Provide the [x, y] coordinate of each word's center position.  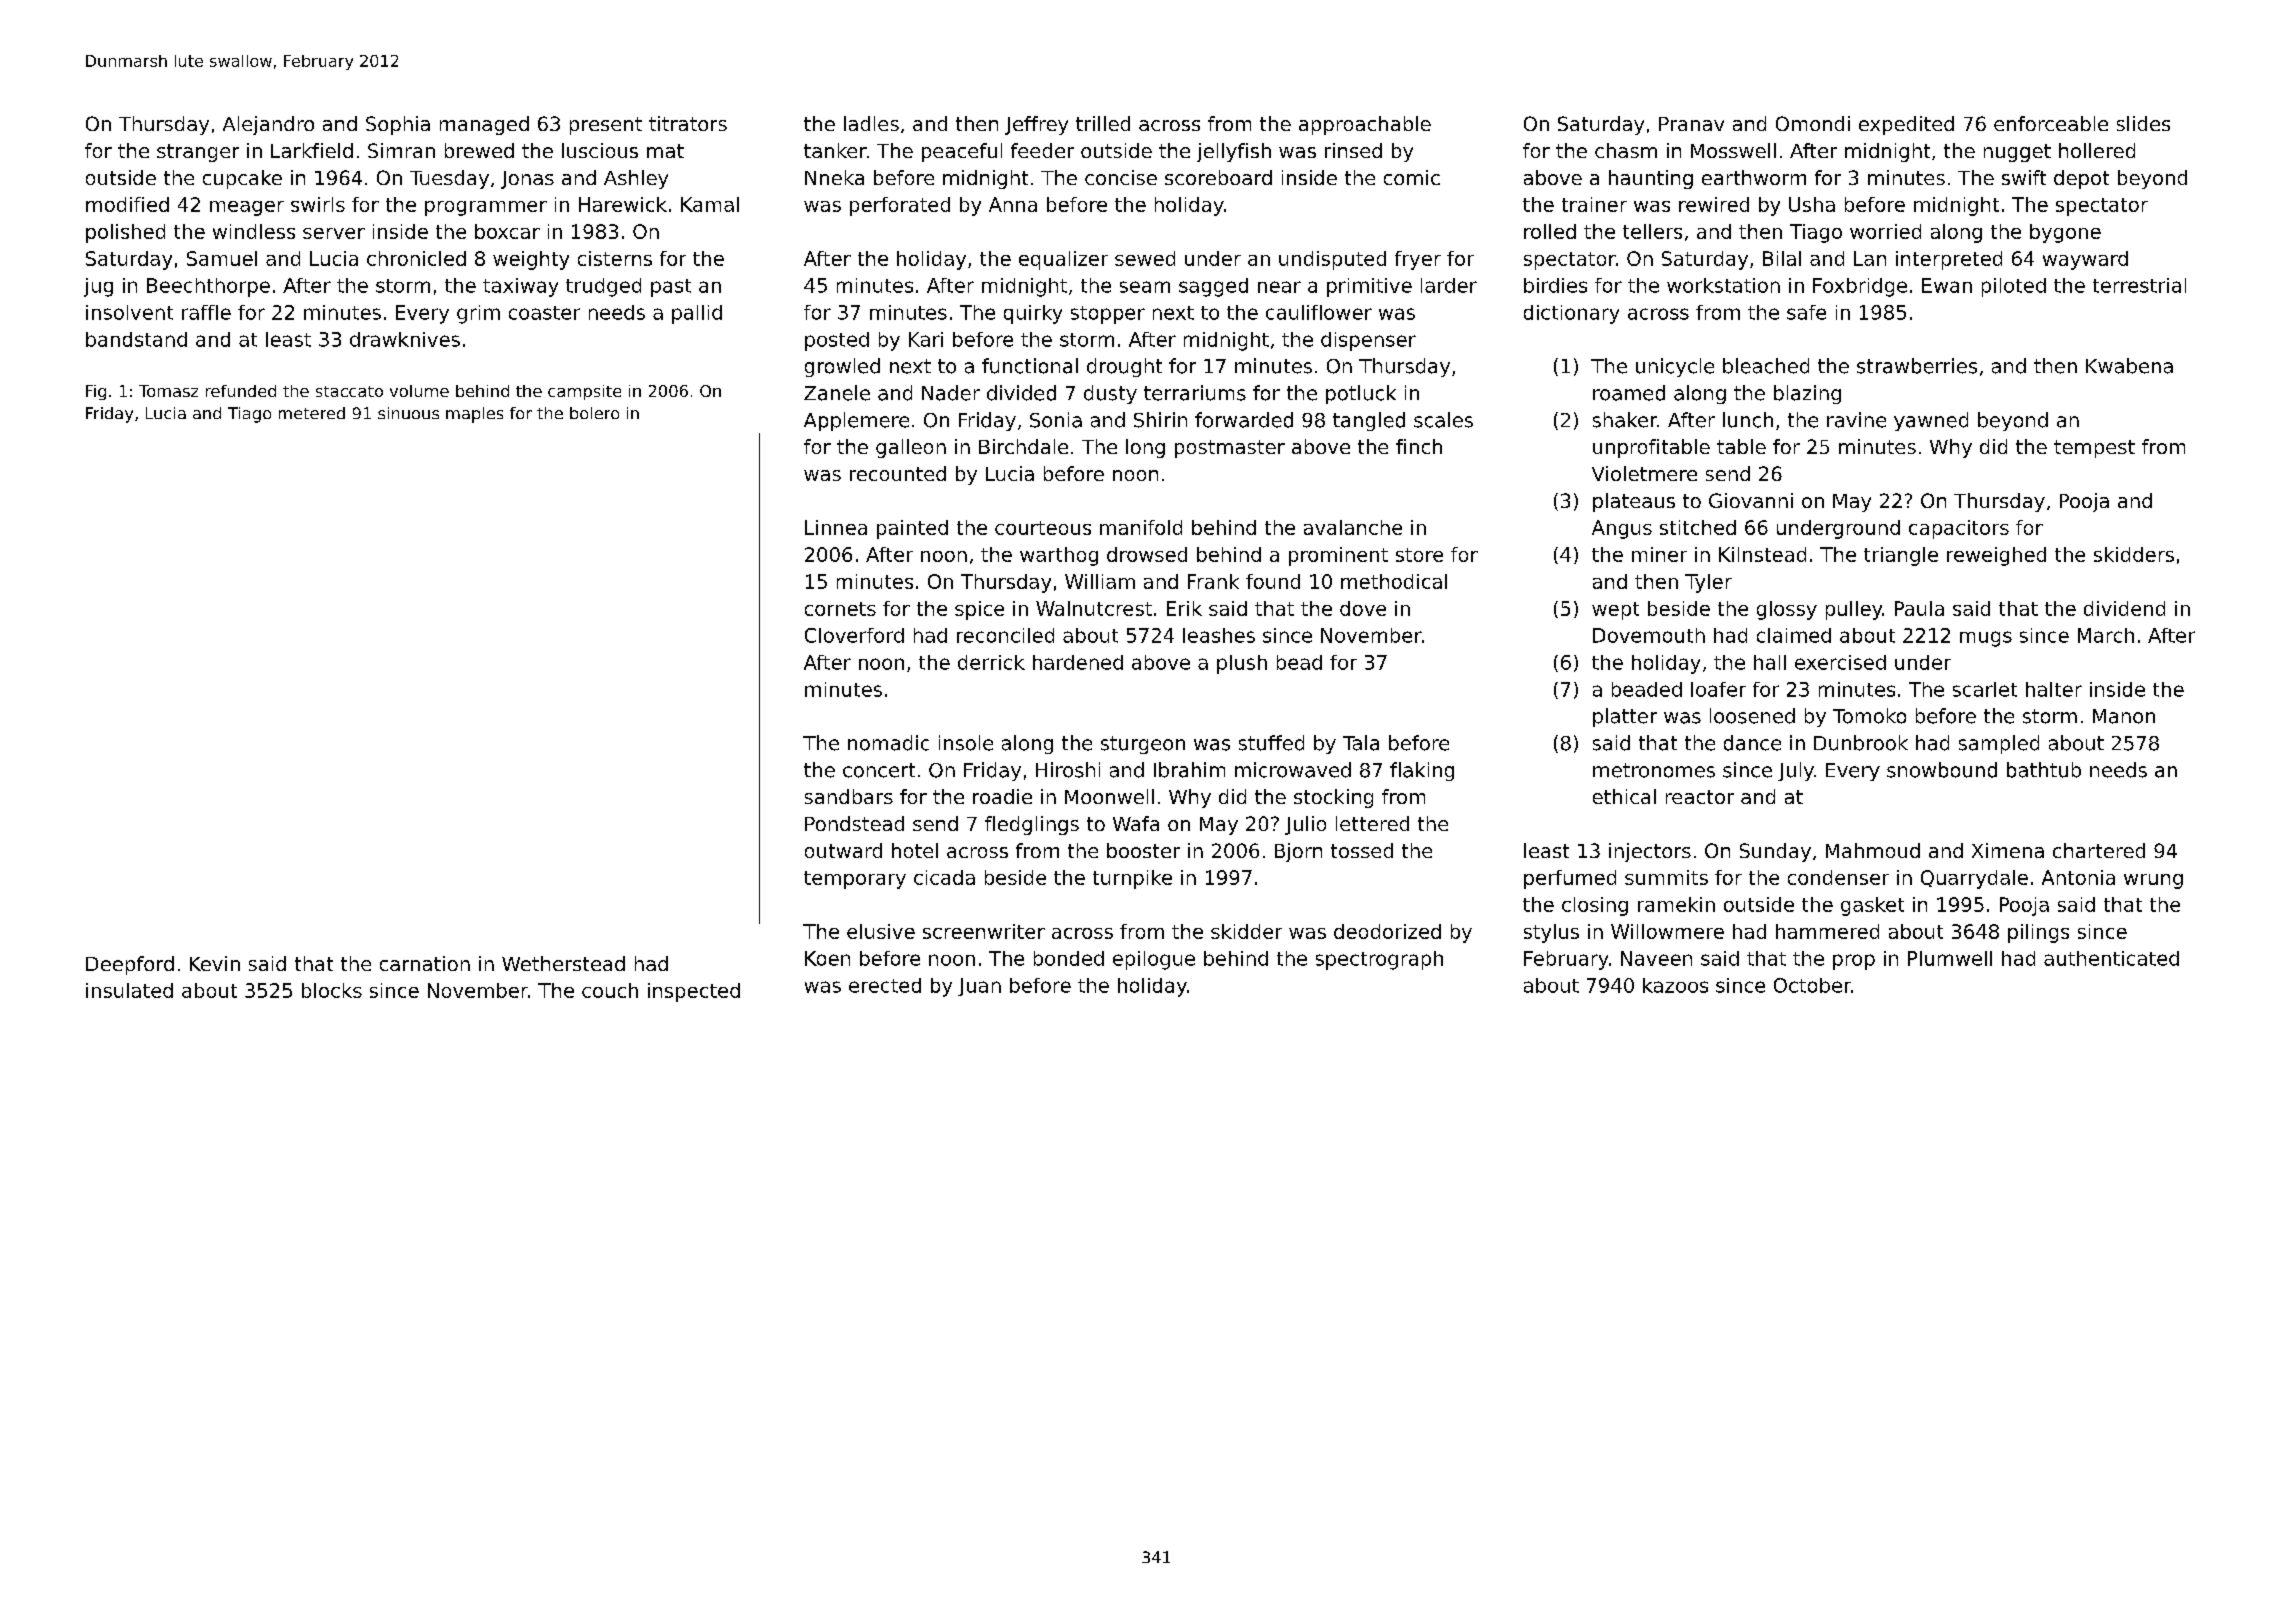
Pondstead [854, 823]
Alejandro [268, 125]
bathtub [2044, 770]
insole [966, 743]
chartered [2099, 850]
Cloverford [854, 635]
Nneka [834, 177]
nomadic [888, 743]
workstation [1723, 285]
